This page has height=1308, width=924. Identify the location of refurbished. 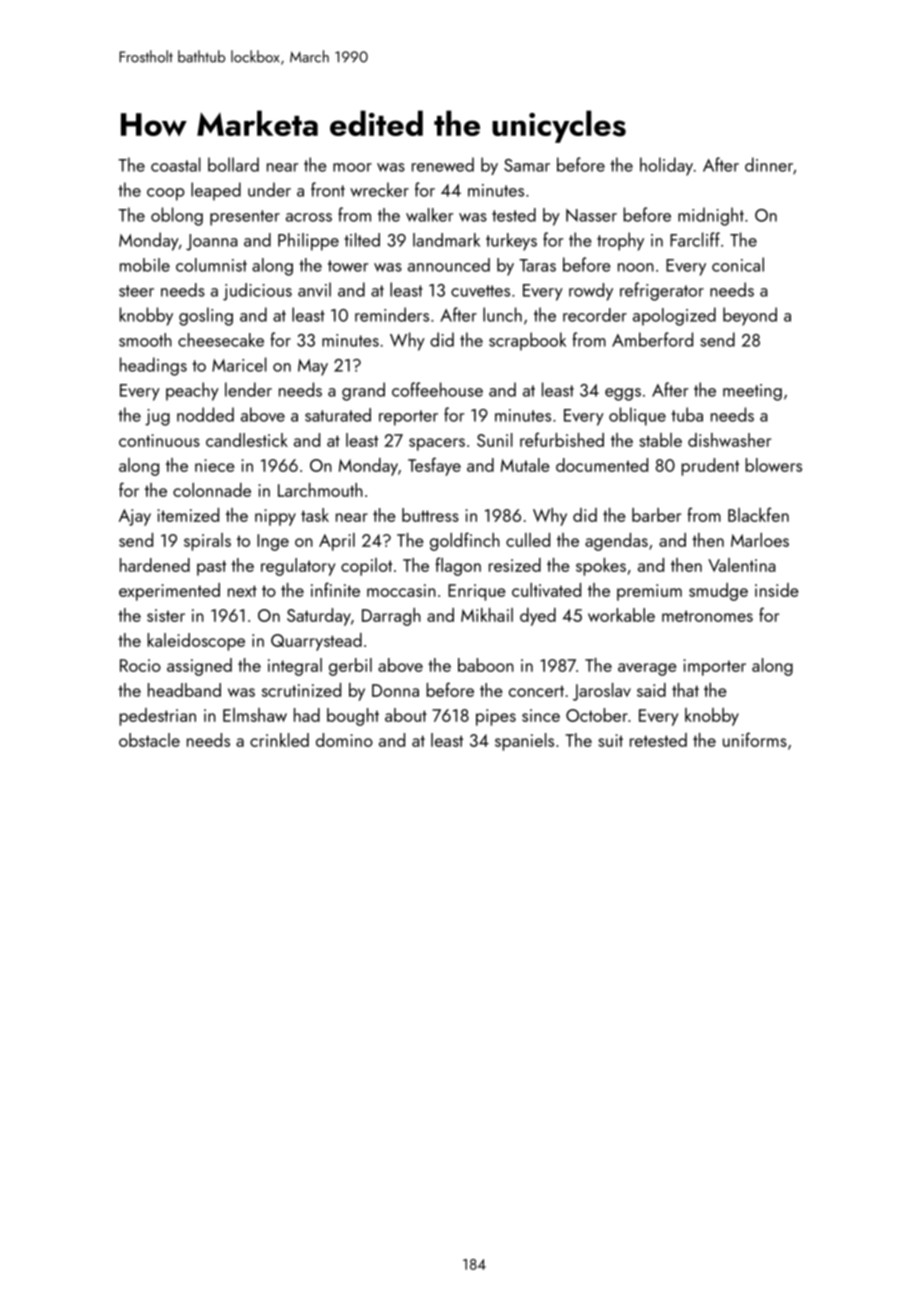
(562, 439).
